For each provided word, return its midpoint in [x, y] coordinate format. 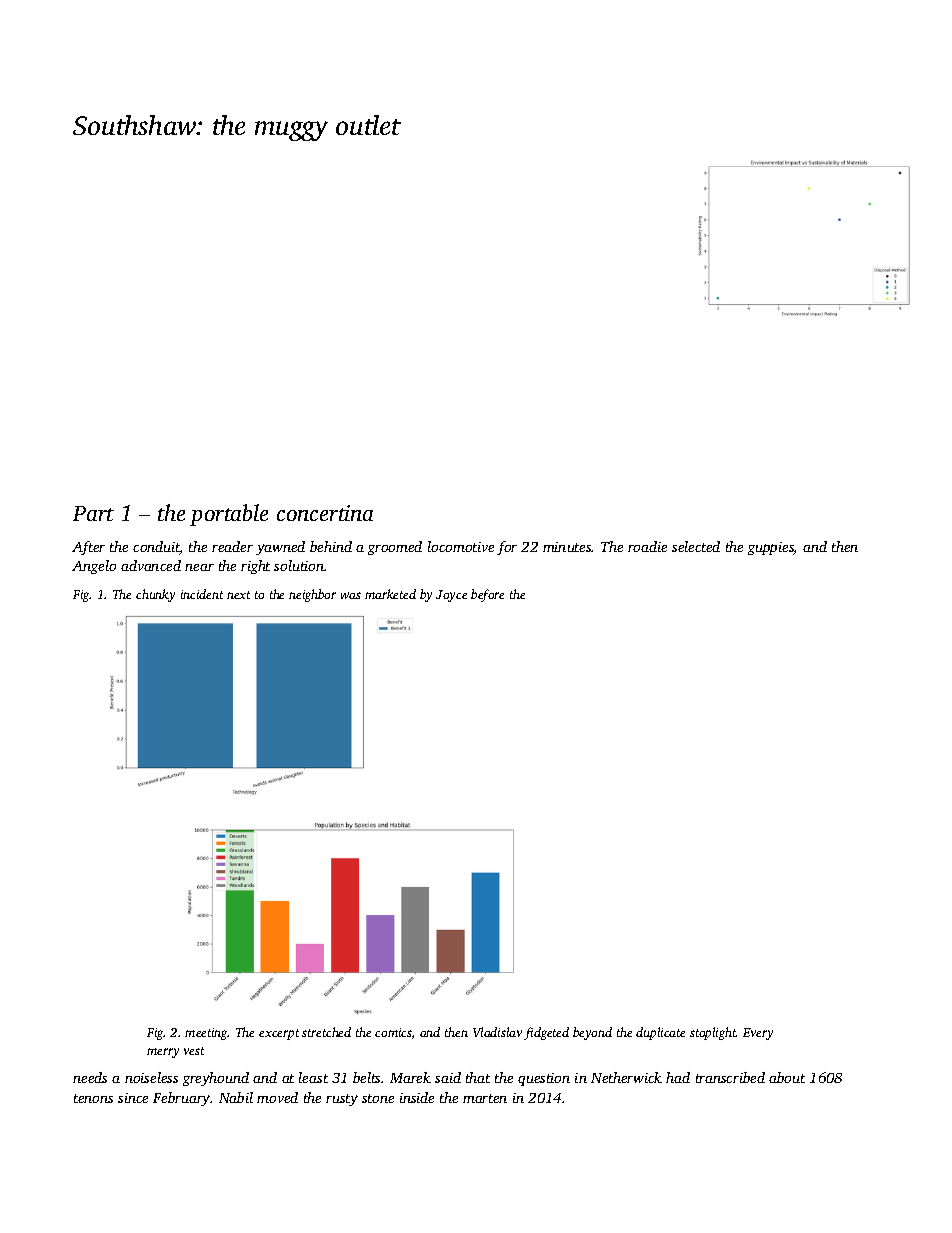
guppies [771, 548]
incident [202, 594]
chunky [155, 595]
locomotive [461, 546]
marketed [390, 594]
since [133, 1098]
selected [696, 546]
